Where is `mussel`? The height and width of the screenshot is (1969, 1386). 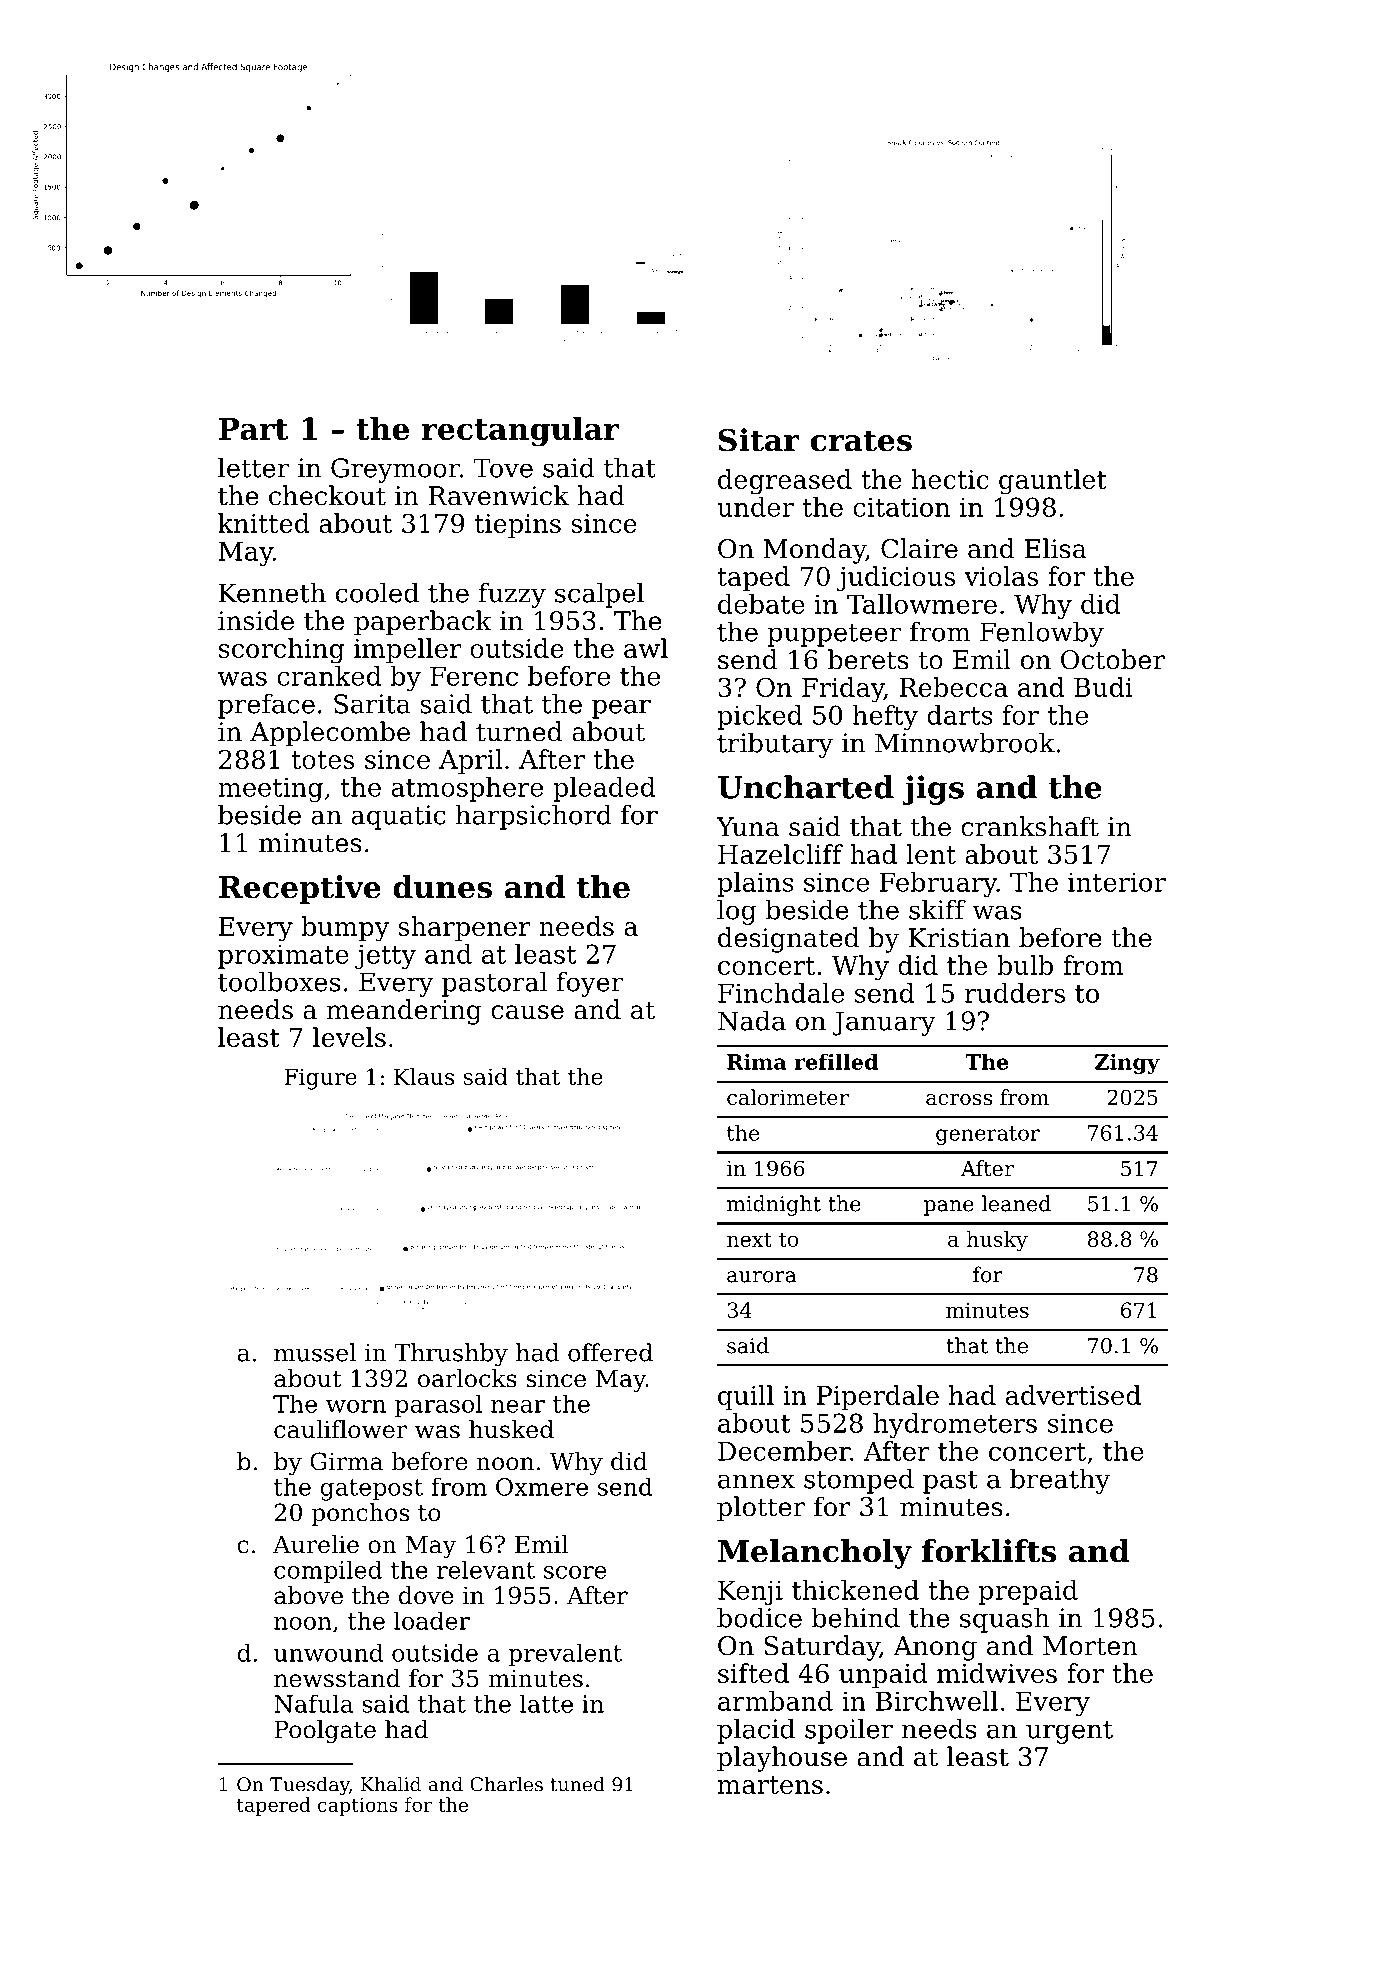
mussel is located at coordinates (315, 1352).
